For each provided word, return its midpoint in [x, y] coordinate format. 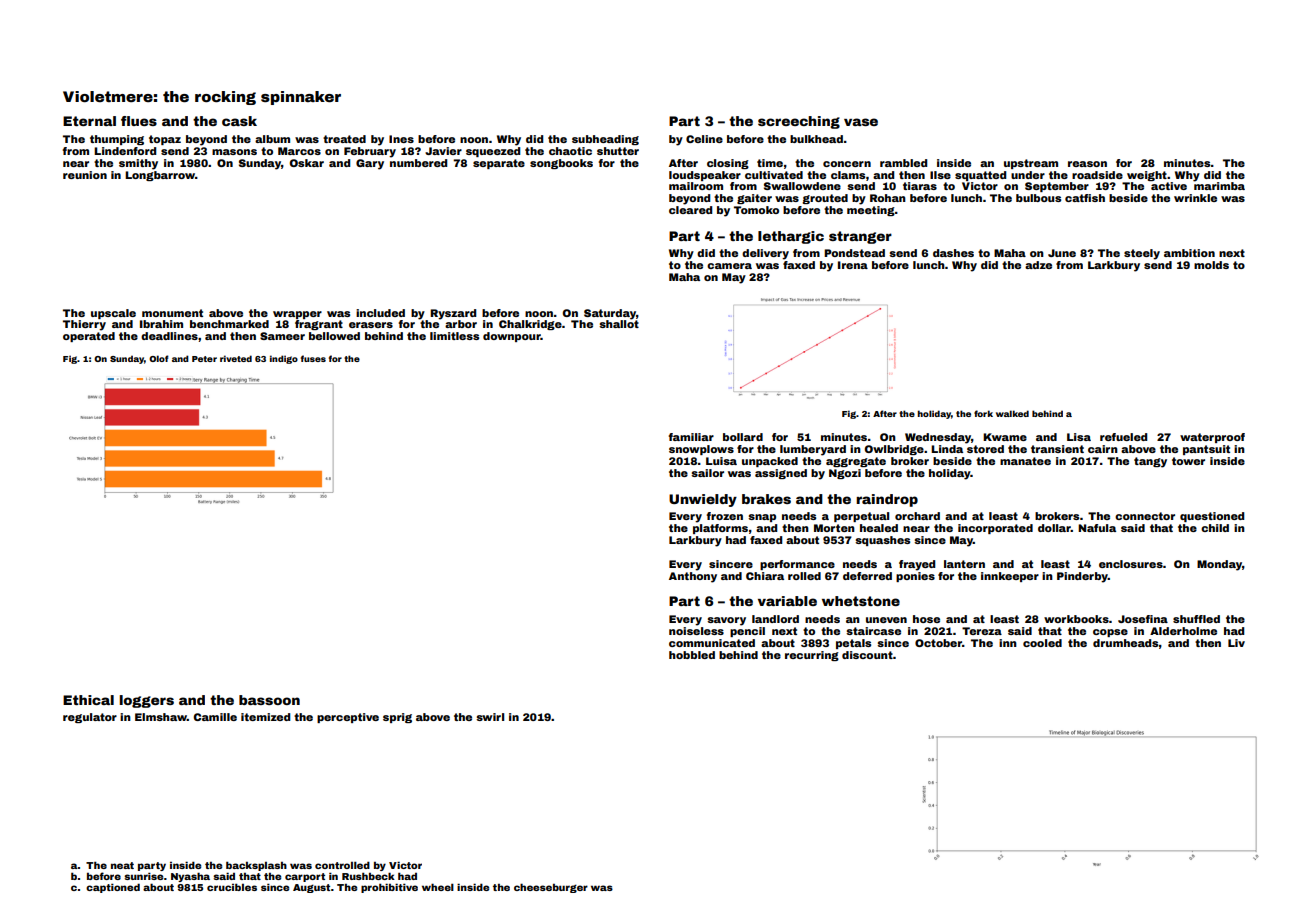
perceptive [348, 718]
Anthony [693, 577]
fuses [313, 358]
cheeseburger [551, 888]
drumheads [1126, 643]
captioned [113, 888]
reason [1087, 164]
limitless [454, 336]
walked [1012, 413]
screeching [799, 122]
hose [926, 619]
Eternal [89, 121]
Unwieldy [703, 500]
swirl [490, 717]
